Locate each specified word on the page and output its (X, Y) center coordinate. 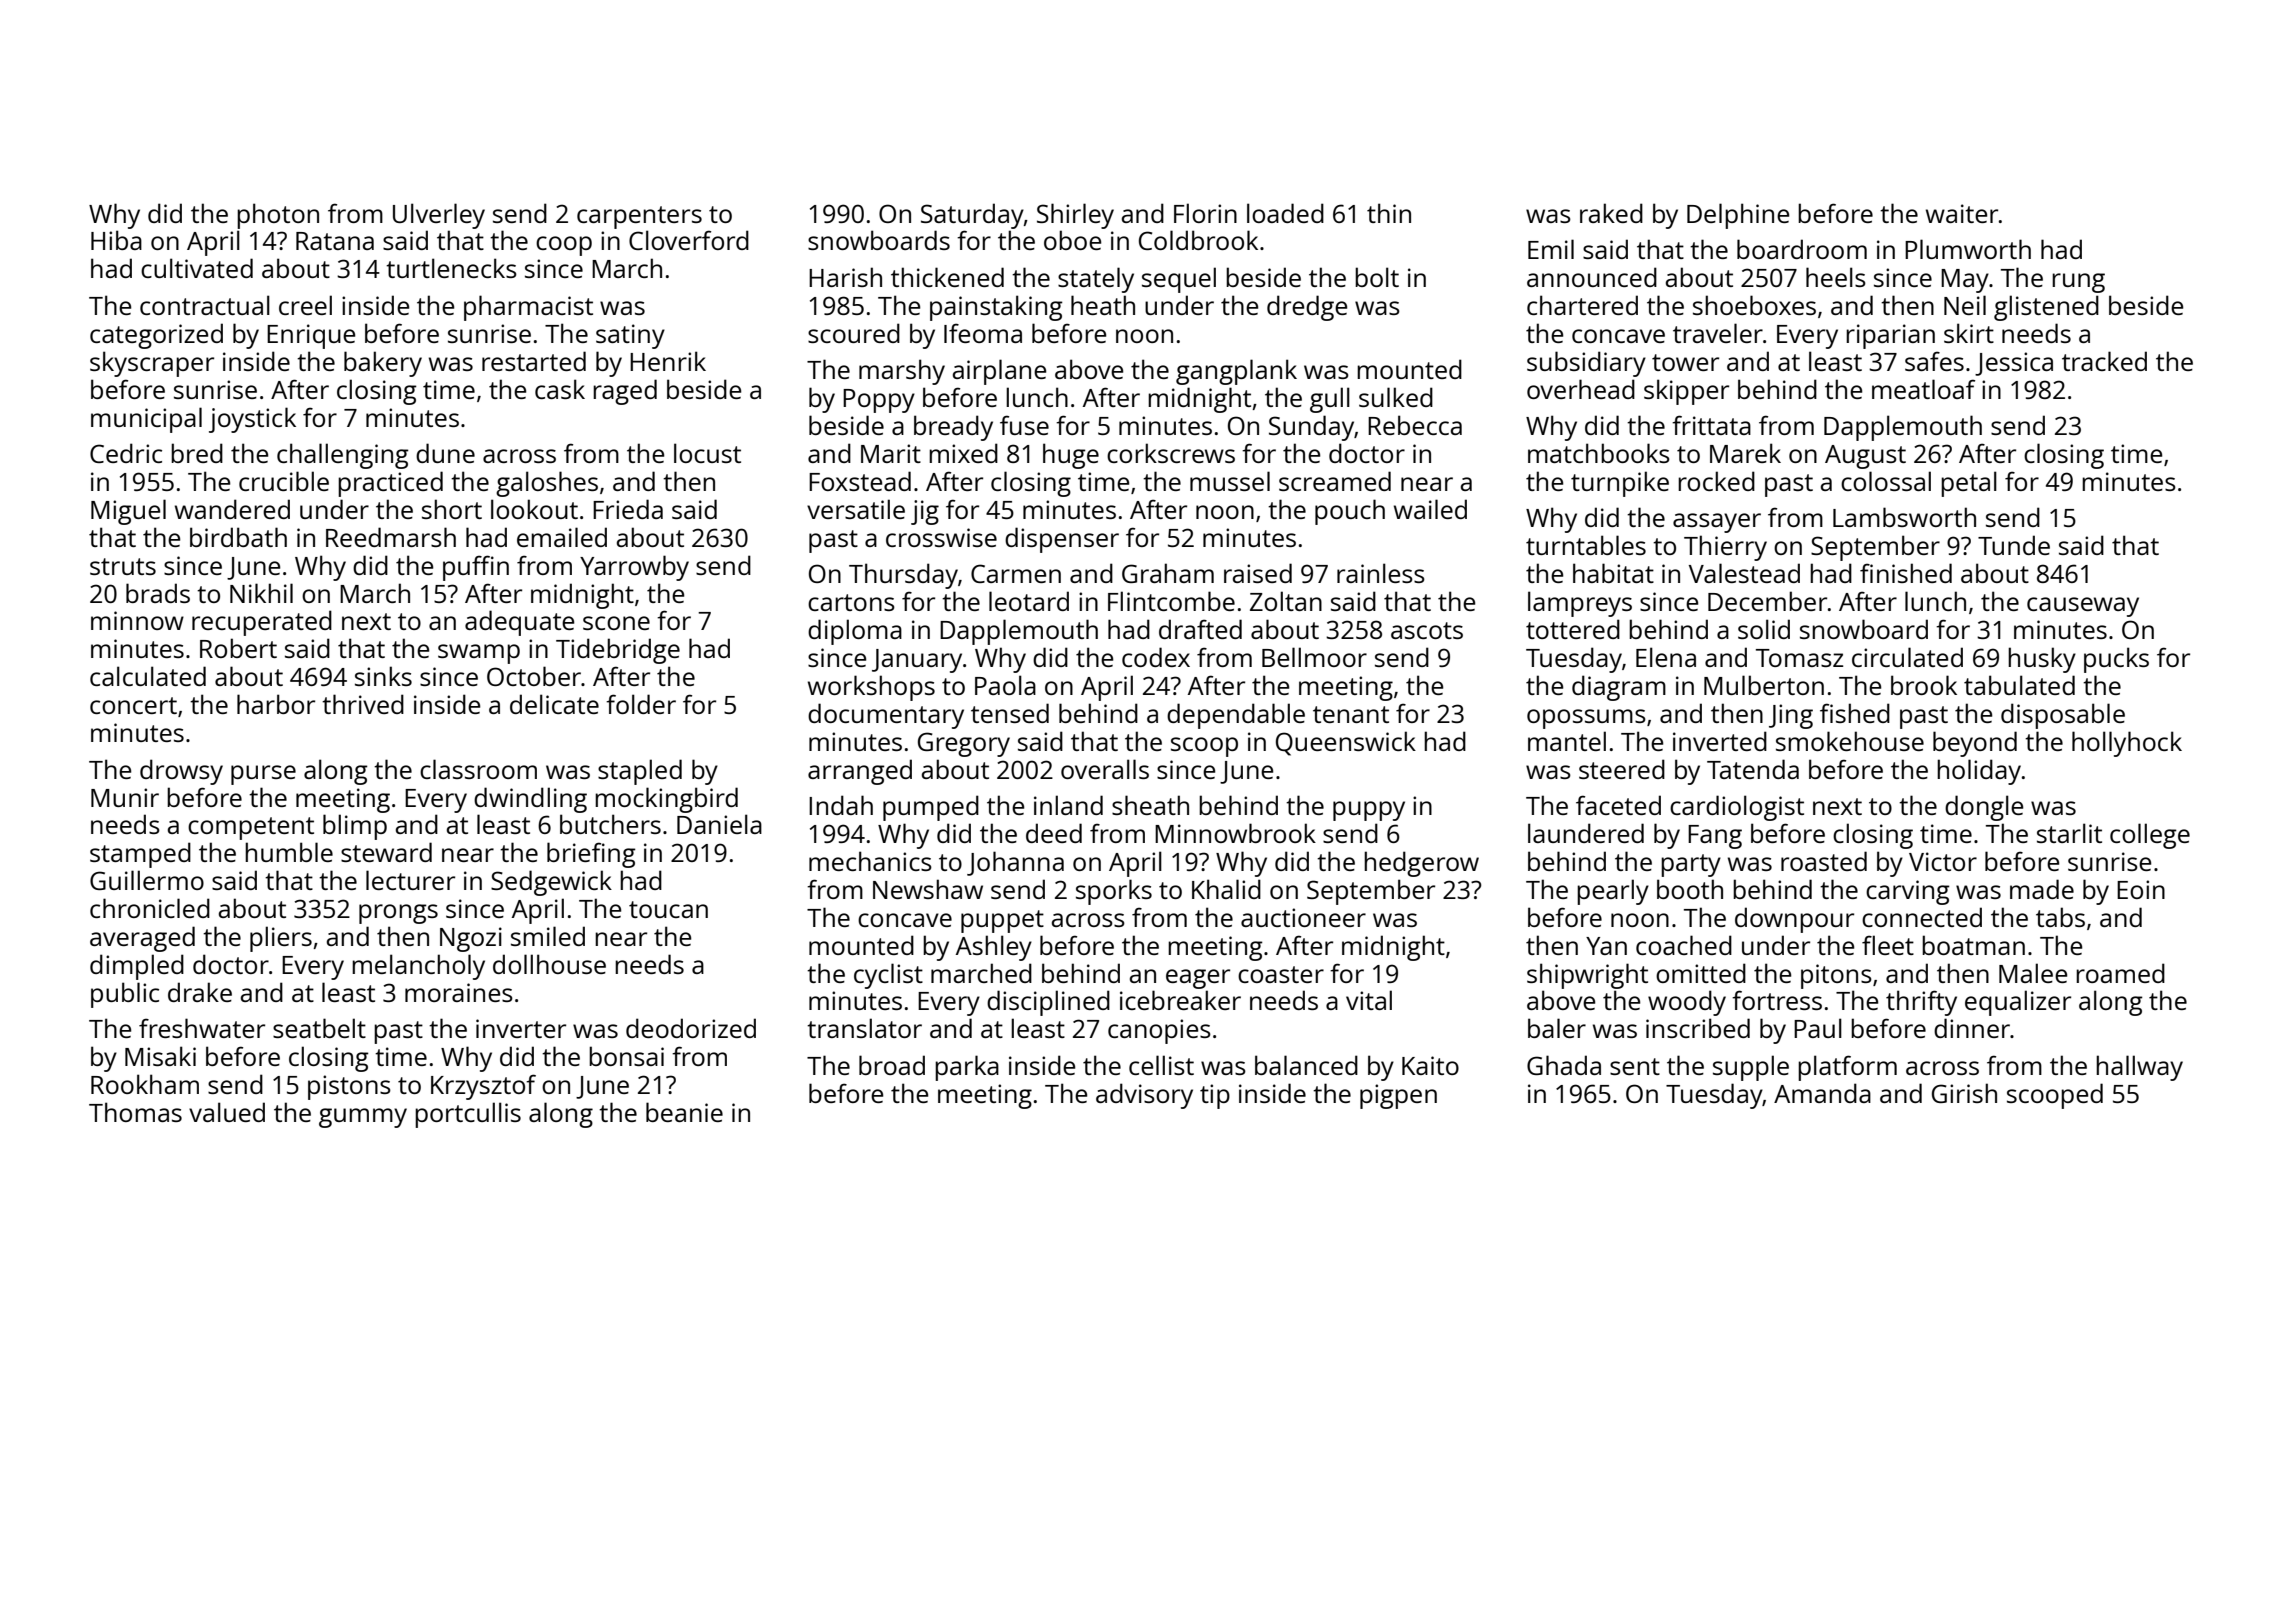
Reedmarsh (391, 537)
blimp (355, 827)
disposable (2063, 716)
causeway (2083, 607)
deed (1054, 833)
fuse (1024, 425)
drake (200, 992)
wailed (1430, 509)
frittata (1711, 425)
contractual (205, 305)
